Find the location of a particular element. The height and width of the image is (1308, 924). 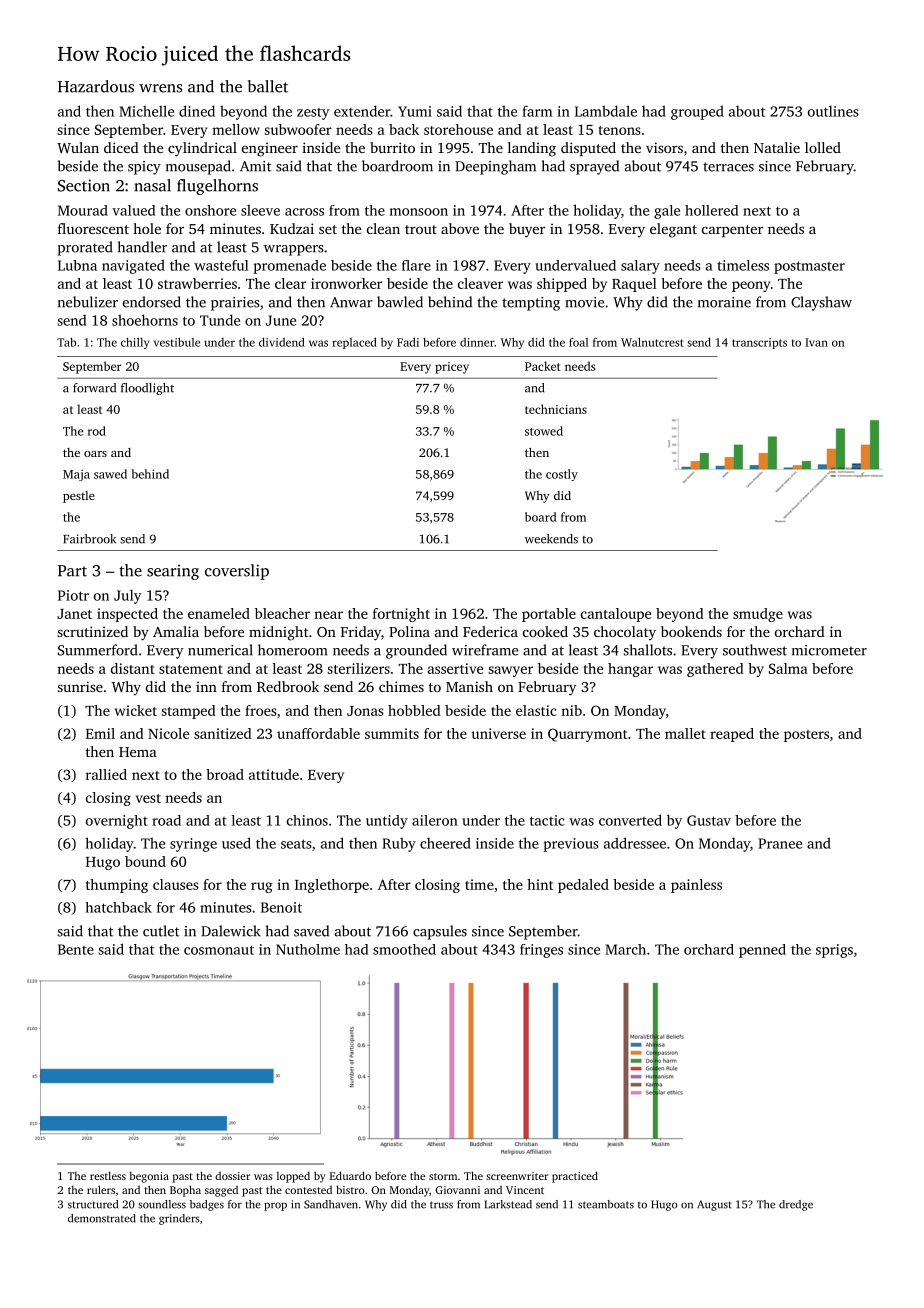

restless is located at coordinates (108, 1175).
